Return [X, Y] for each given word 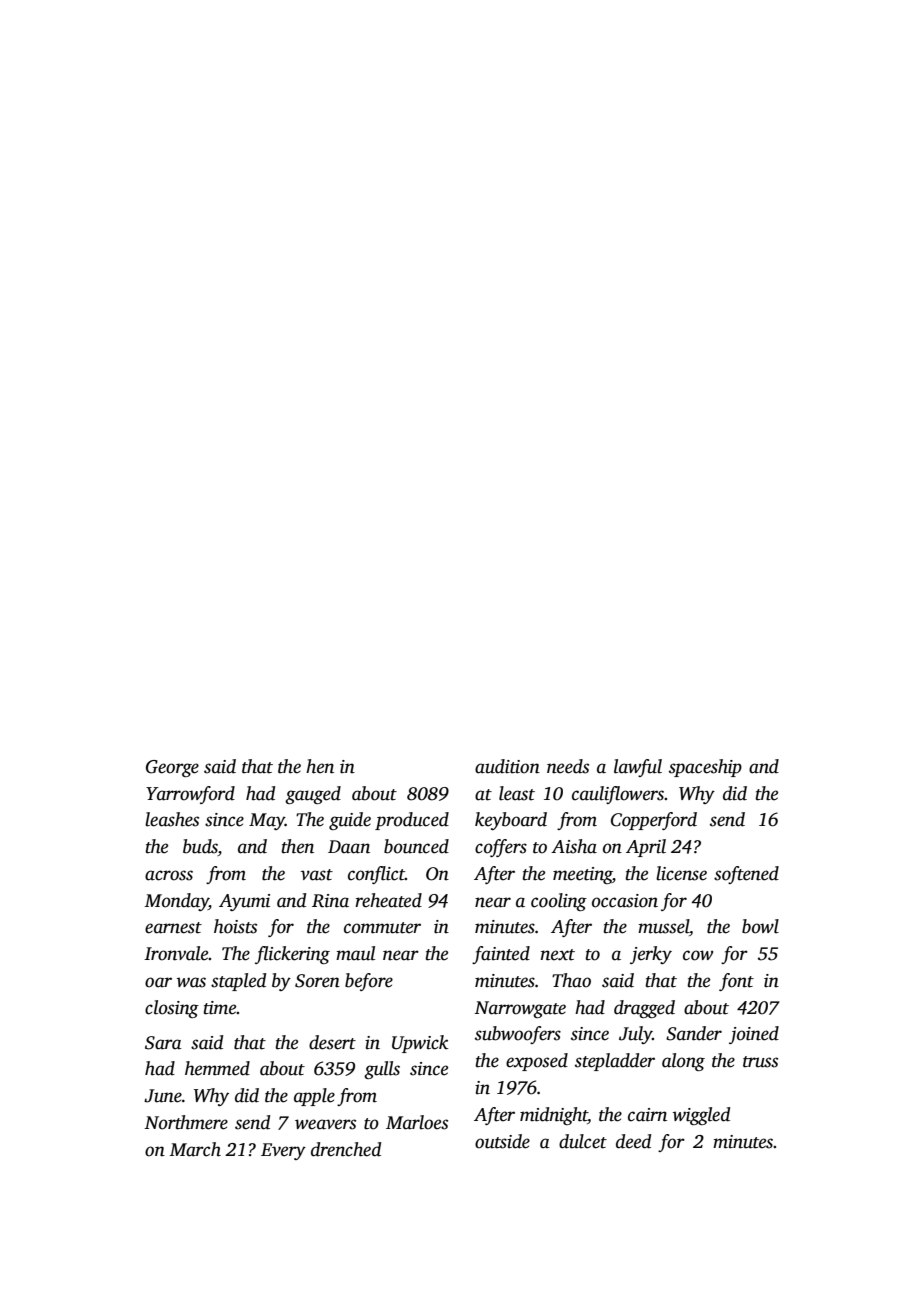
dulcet [583, 1141]
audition [507, 766]
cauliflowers [618, 795]
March [195, 1149]
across [169, 875]
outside [502, 1141]
